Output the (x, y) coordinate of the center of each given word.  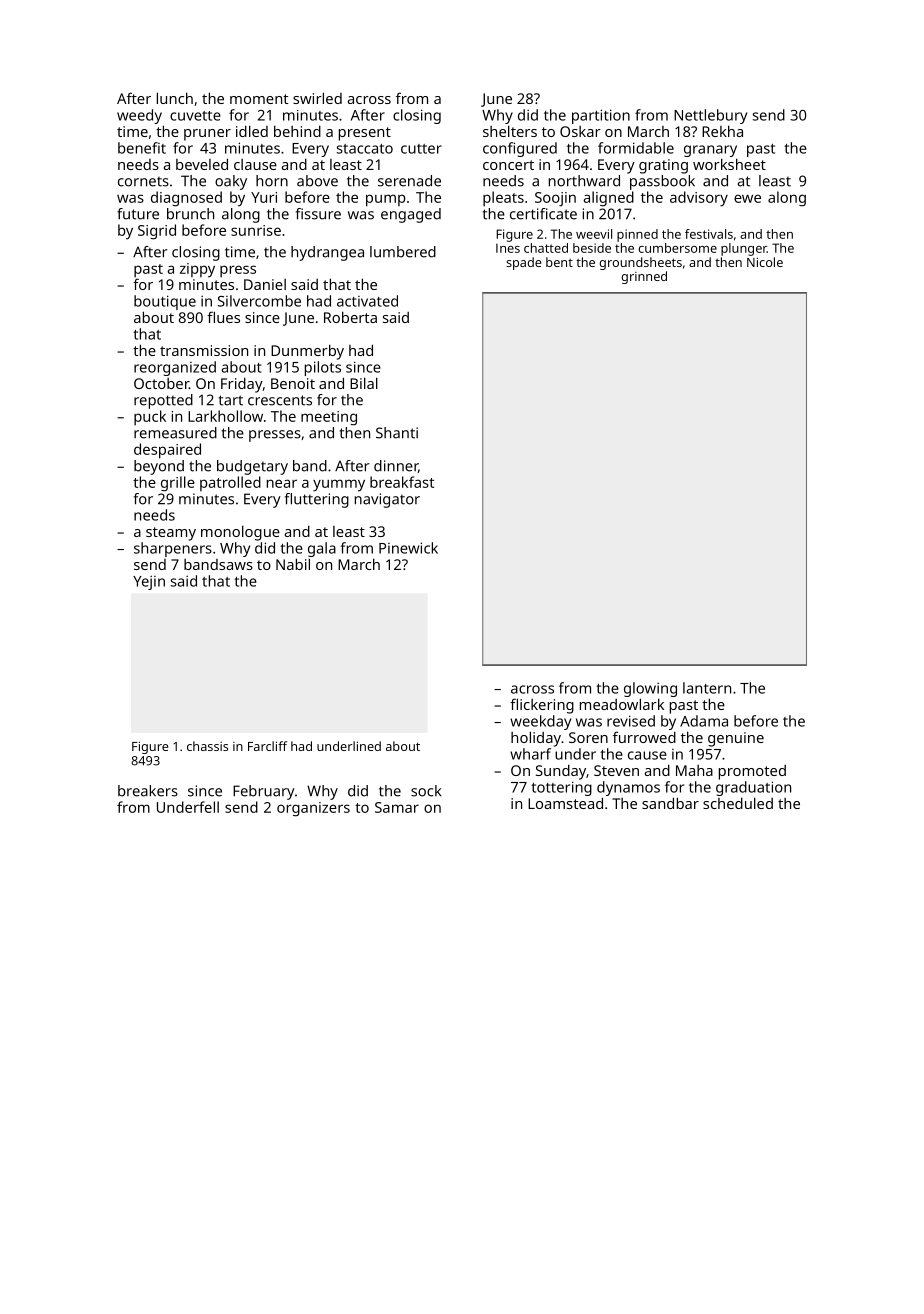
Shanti (397, 433)
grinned (644, 277)
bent (559, 262)
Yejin (149, 583)
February (264, 792)
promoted (752, 772)
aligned (608, 199)
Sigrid (157, 232)
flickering (542, 706)
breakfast (402, 482)
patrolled (230, 483)
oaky (231, 182)
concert (508, 165)
